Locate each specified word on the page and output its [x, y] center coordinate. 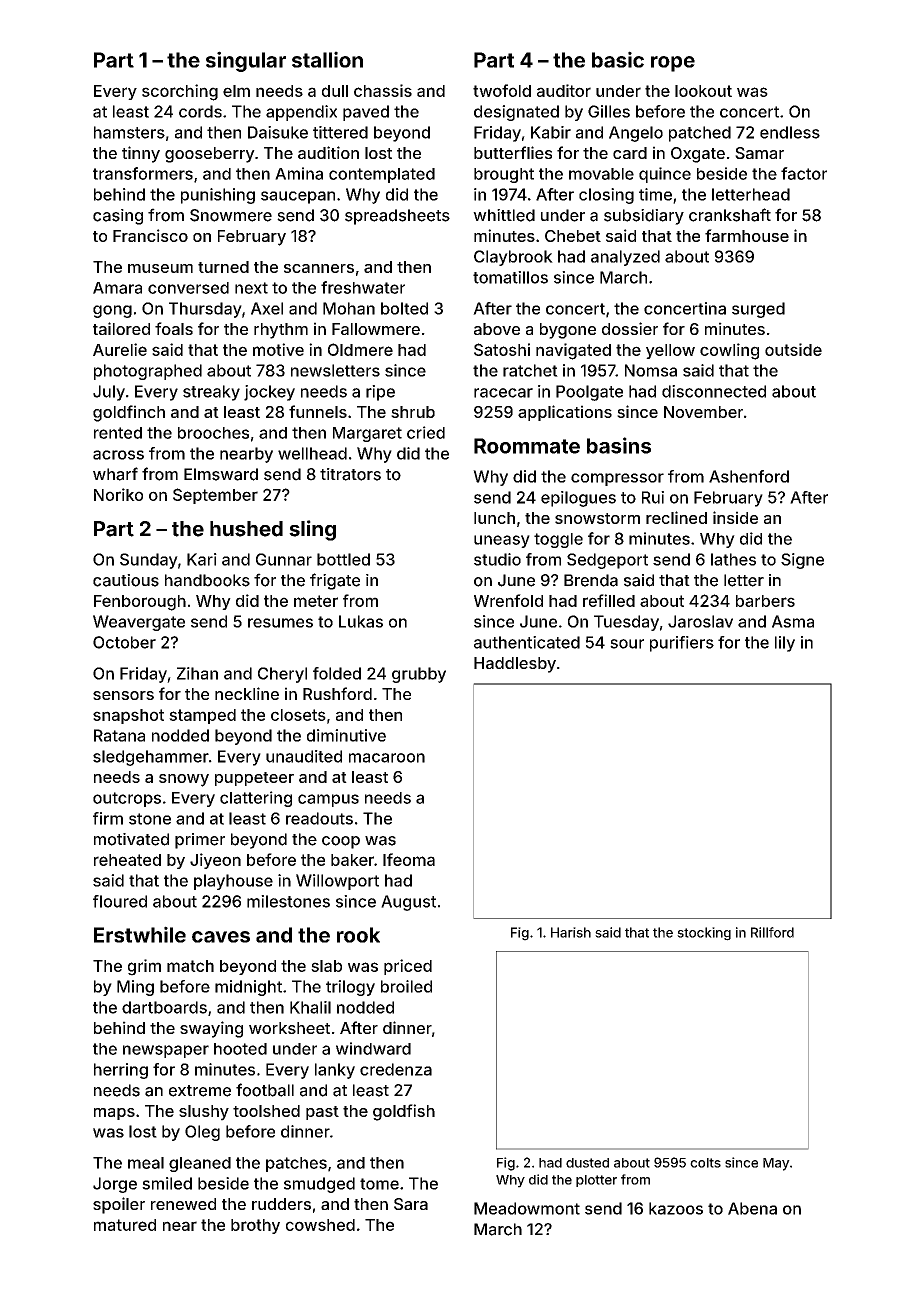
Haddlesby [515, 665]
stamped [202, 716]
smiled [167, 1183]
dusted [587, 1163]
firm [108, 818]
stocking [704, 934]
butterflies [513, 152]
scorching [180, 92]
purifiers [682, 644]
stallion [327, 59]
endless [790, 132]
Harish [571, 932]
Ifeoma [409, 859]
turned [223, 267]
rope [673, 64]
